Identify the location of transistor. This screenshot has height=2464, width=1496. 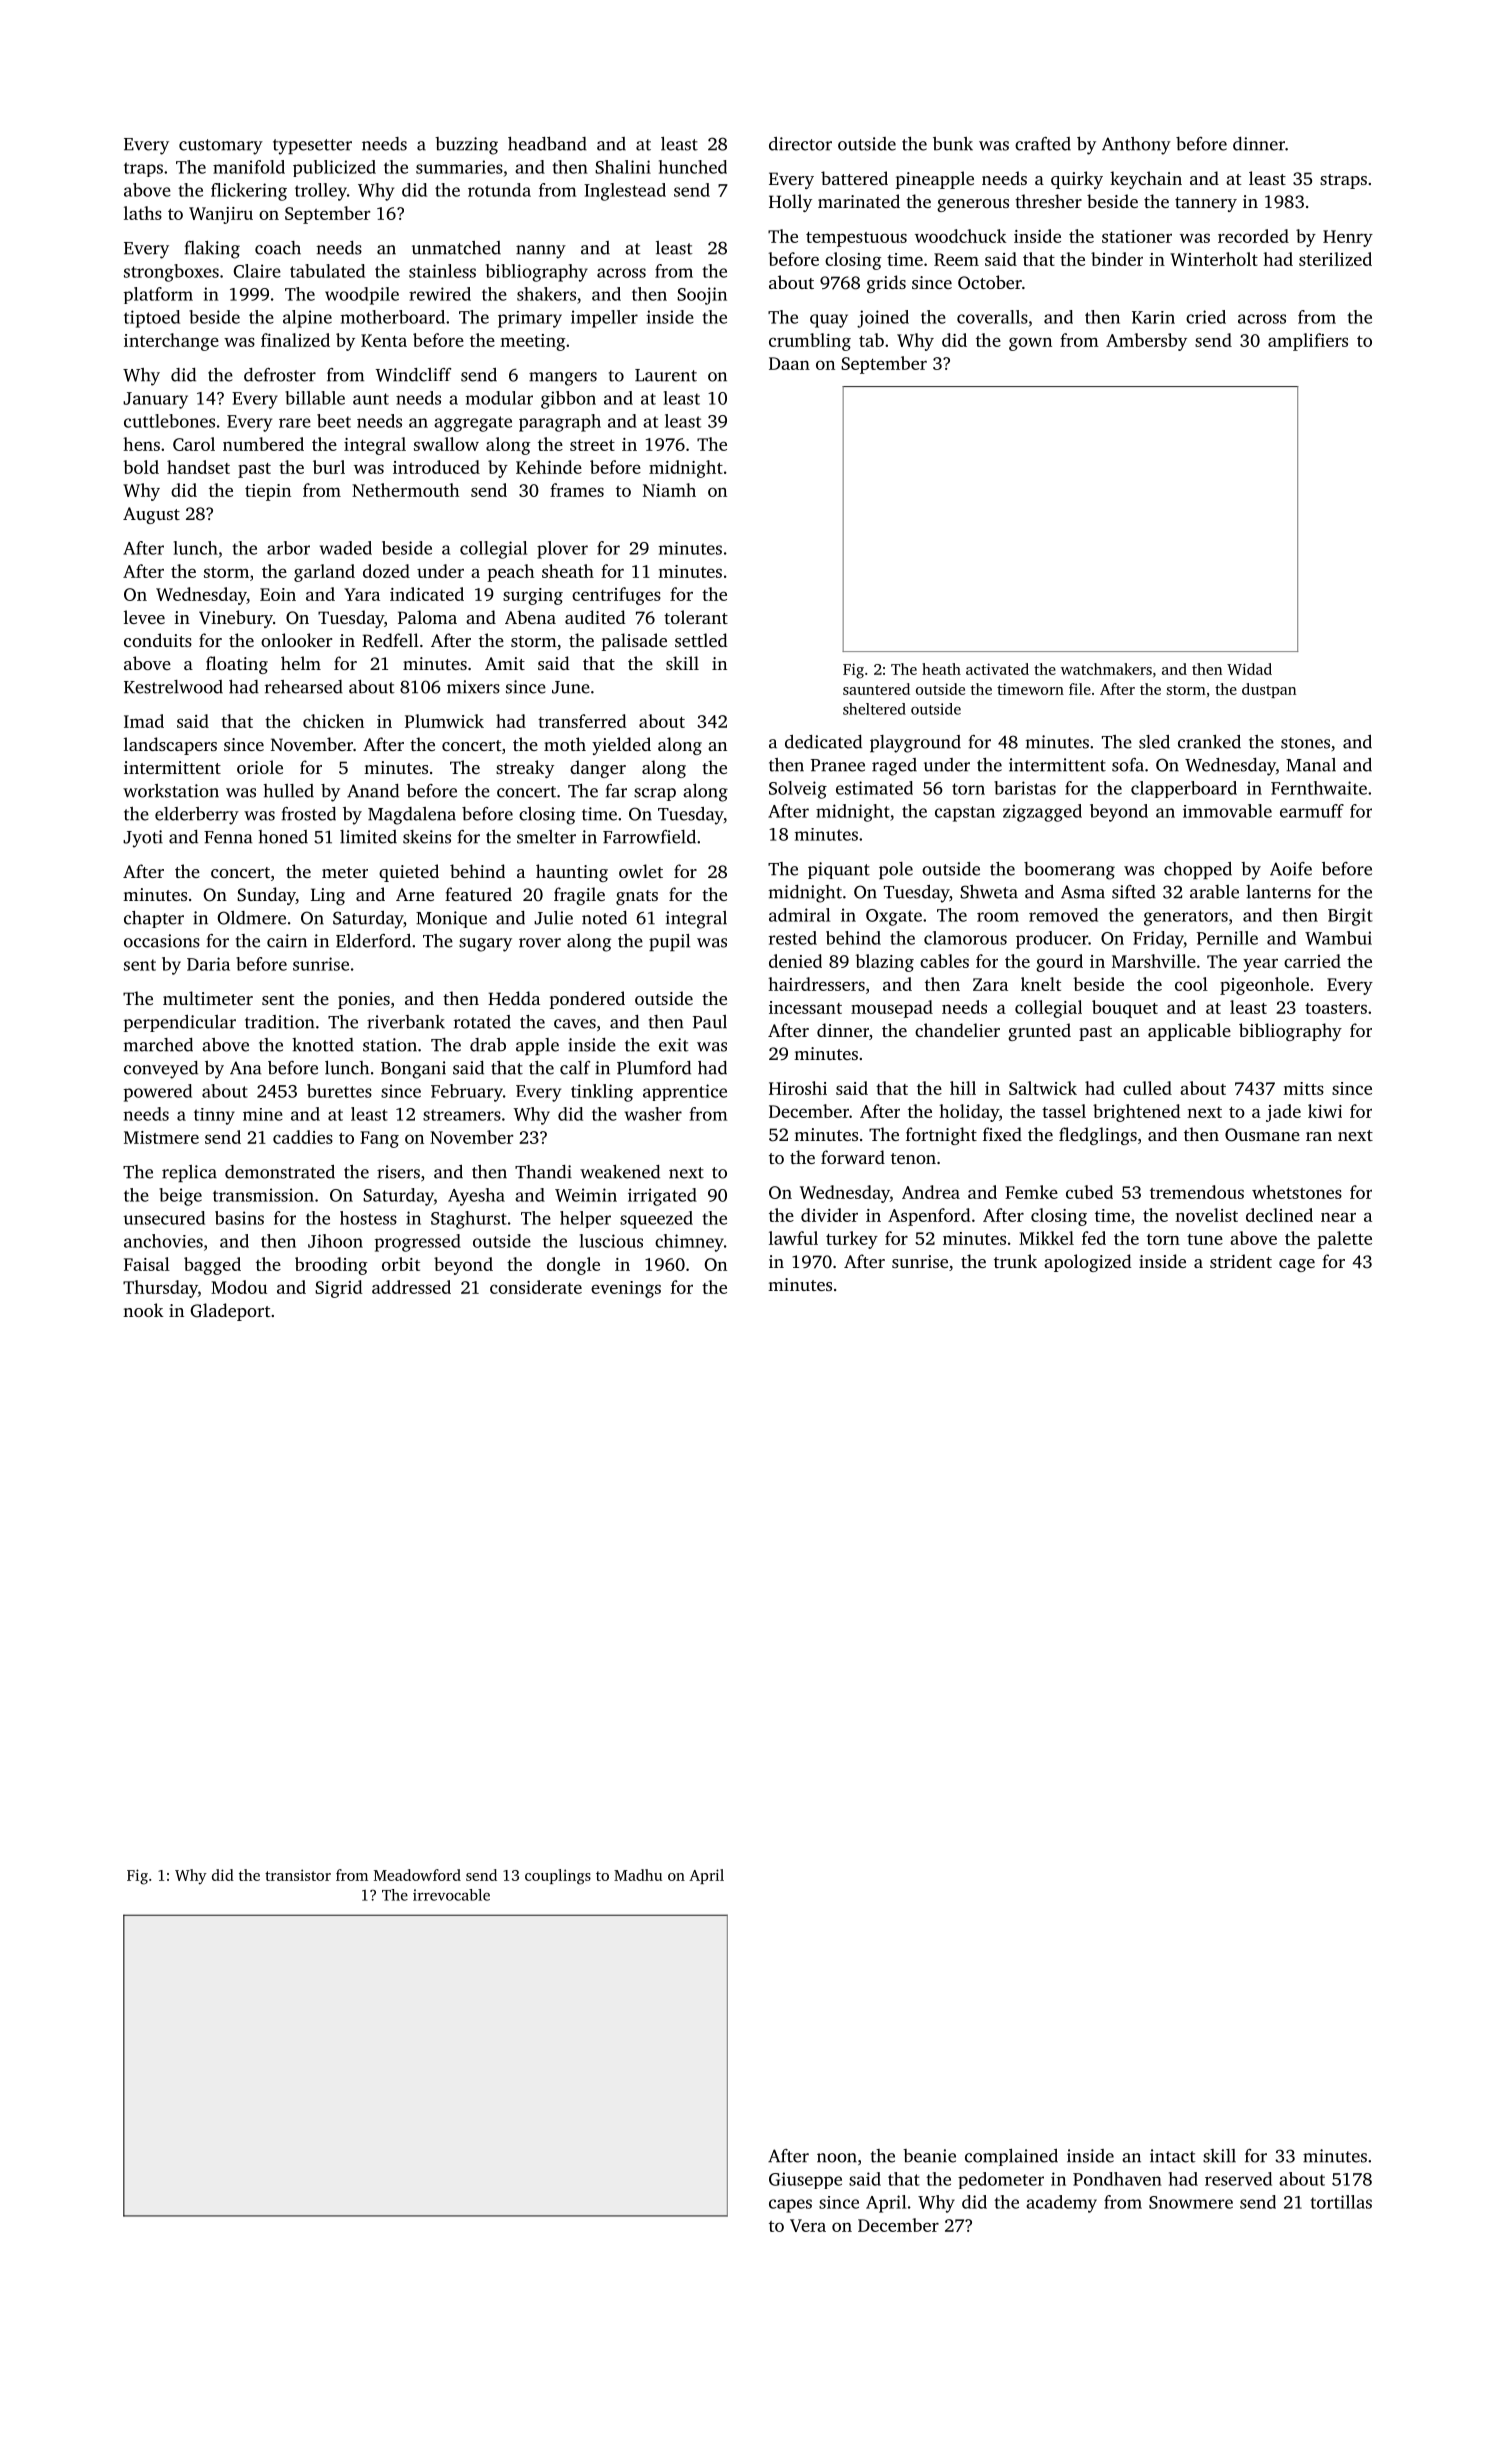
(298, 1875).
